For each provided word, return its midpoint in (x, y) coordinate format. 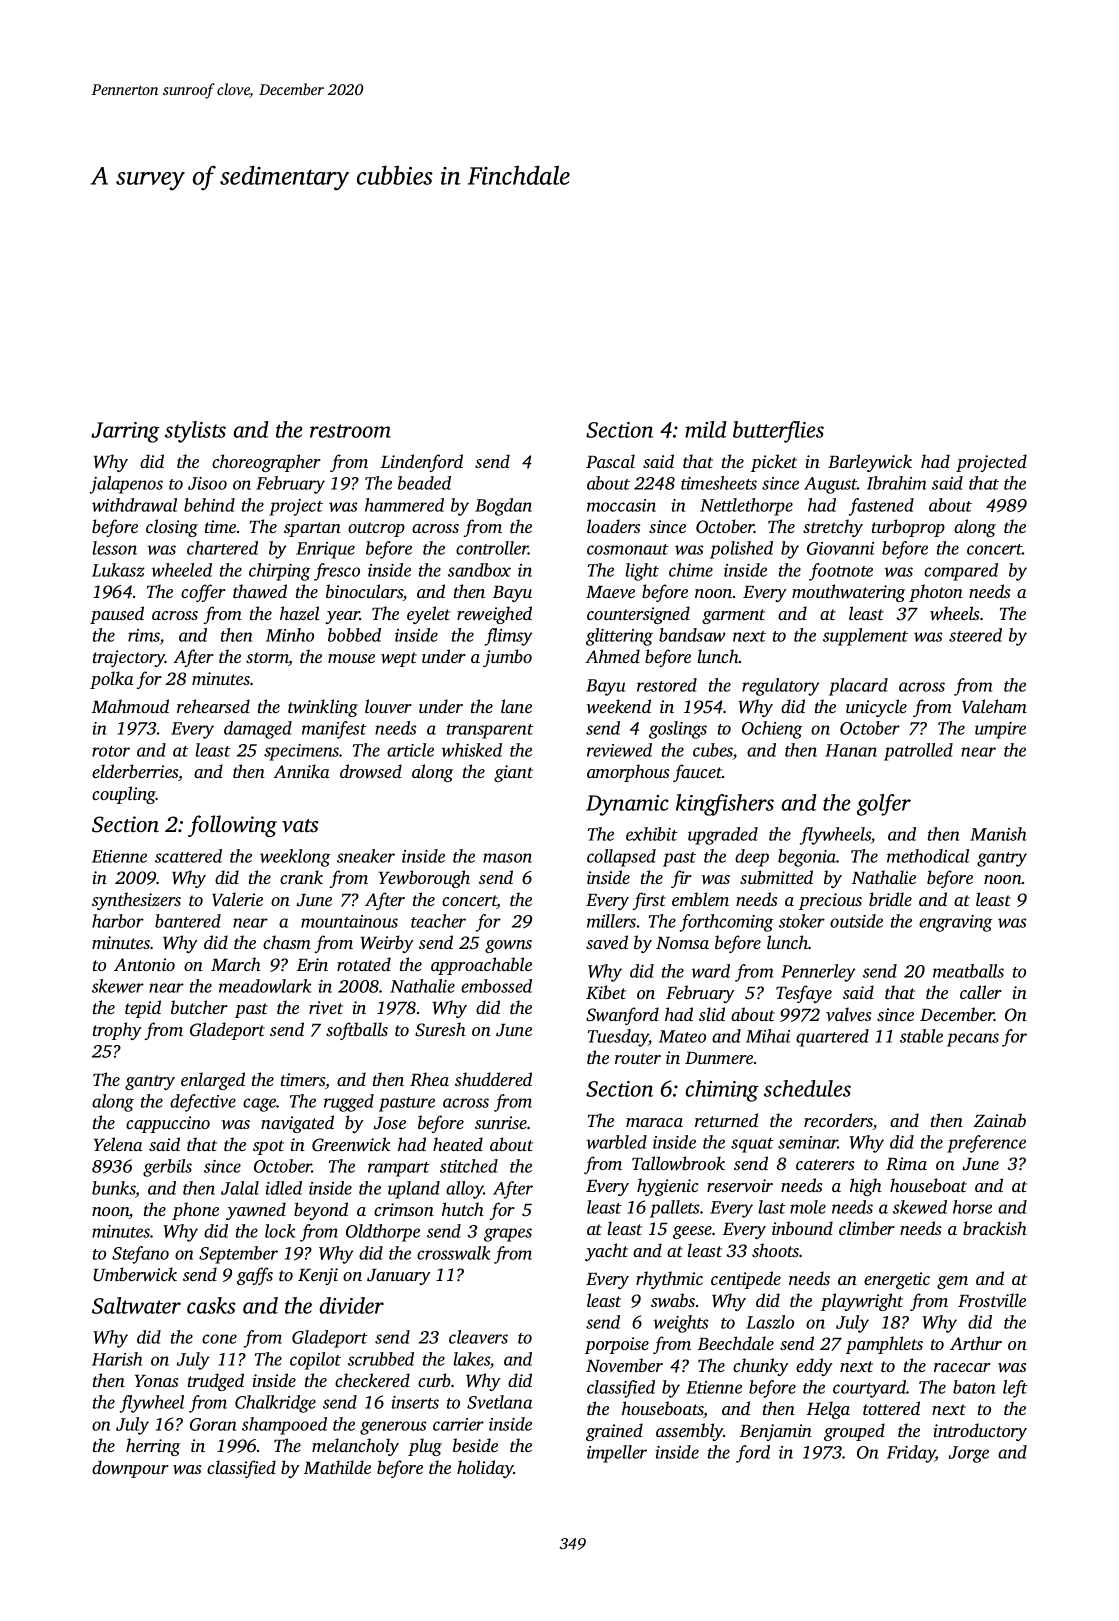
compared (961, 572)
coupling (124, 795)
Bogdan (503, 507)
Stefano (140, 1255)
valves (848, 1014)
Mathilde (337, 1467)
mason (507, 858)
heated (458, 1144)
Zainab (999, 1120)
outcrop (376, 529)
